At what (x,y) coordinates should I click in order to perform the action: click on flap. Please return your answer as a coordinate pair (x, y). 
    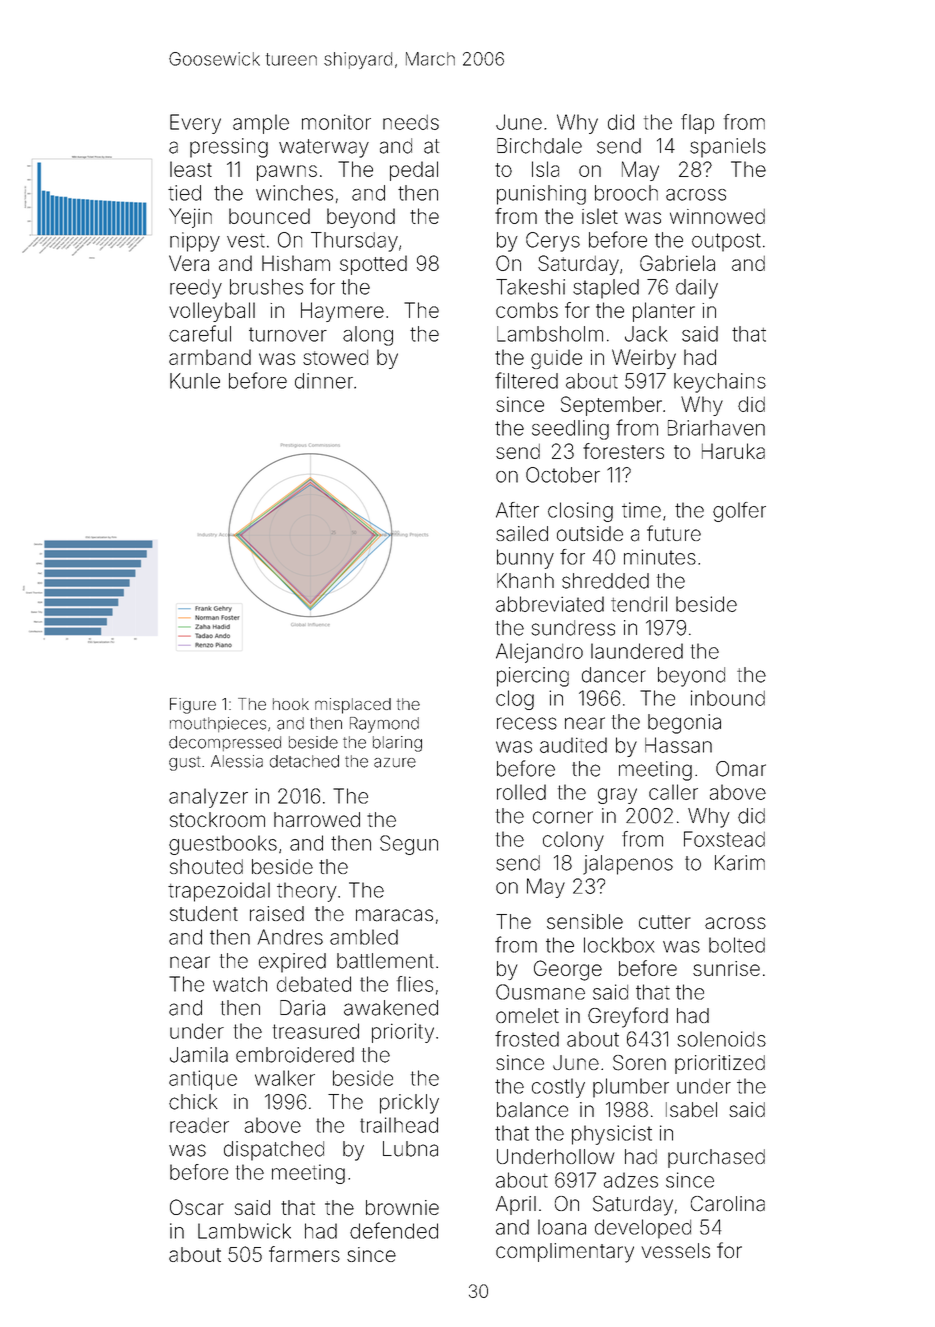
    Looking at the image, I should click on (697, 124).
